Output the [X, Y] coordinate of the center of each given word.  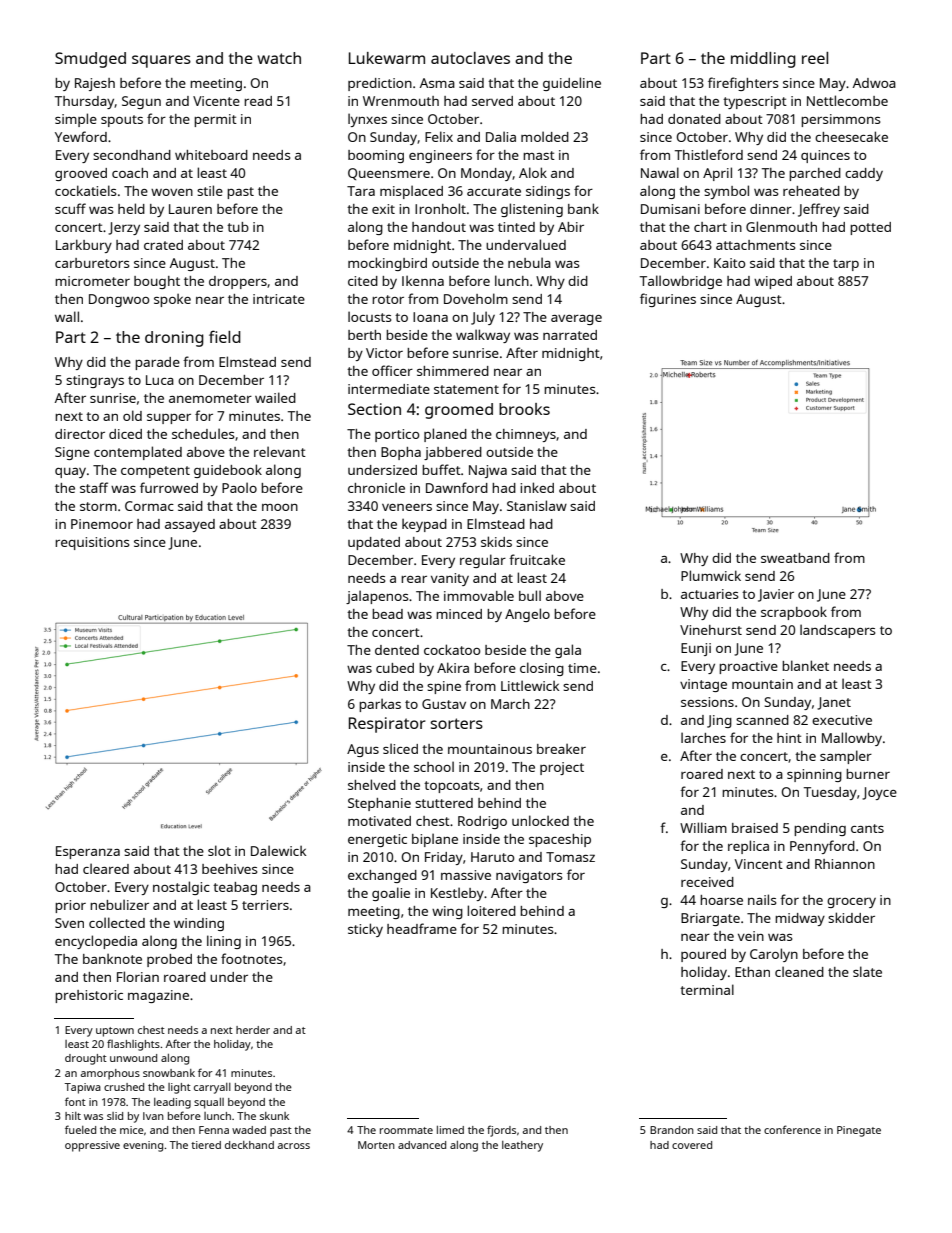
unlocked [540, 820]
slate [867, 971]
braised [755, 828]
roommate [406, 1130]
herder [253, 1030]
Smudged [90, 60]
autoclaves [470, 58]
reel [815, 58]
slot [219, 850]
